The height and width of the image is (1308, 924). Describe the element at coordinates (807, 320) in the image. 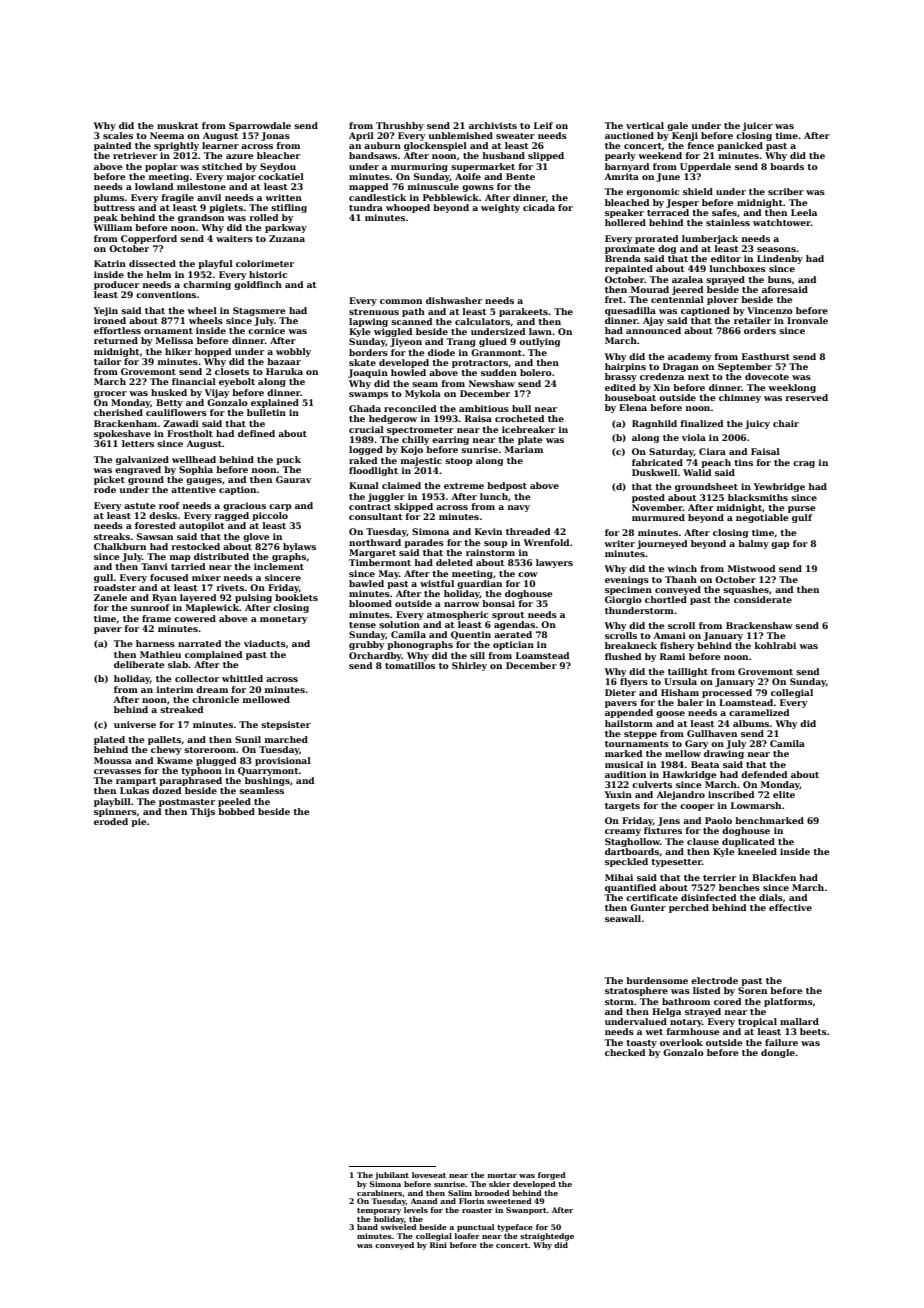

I see `Ironvale` at that location.
